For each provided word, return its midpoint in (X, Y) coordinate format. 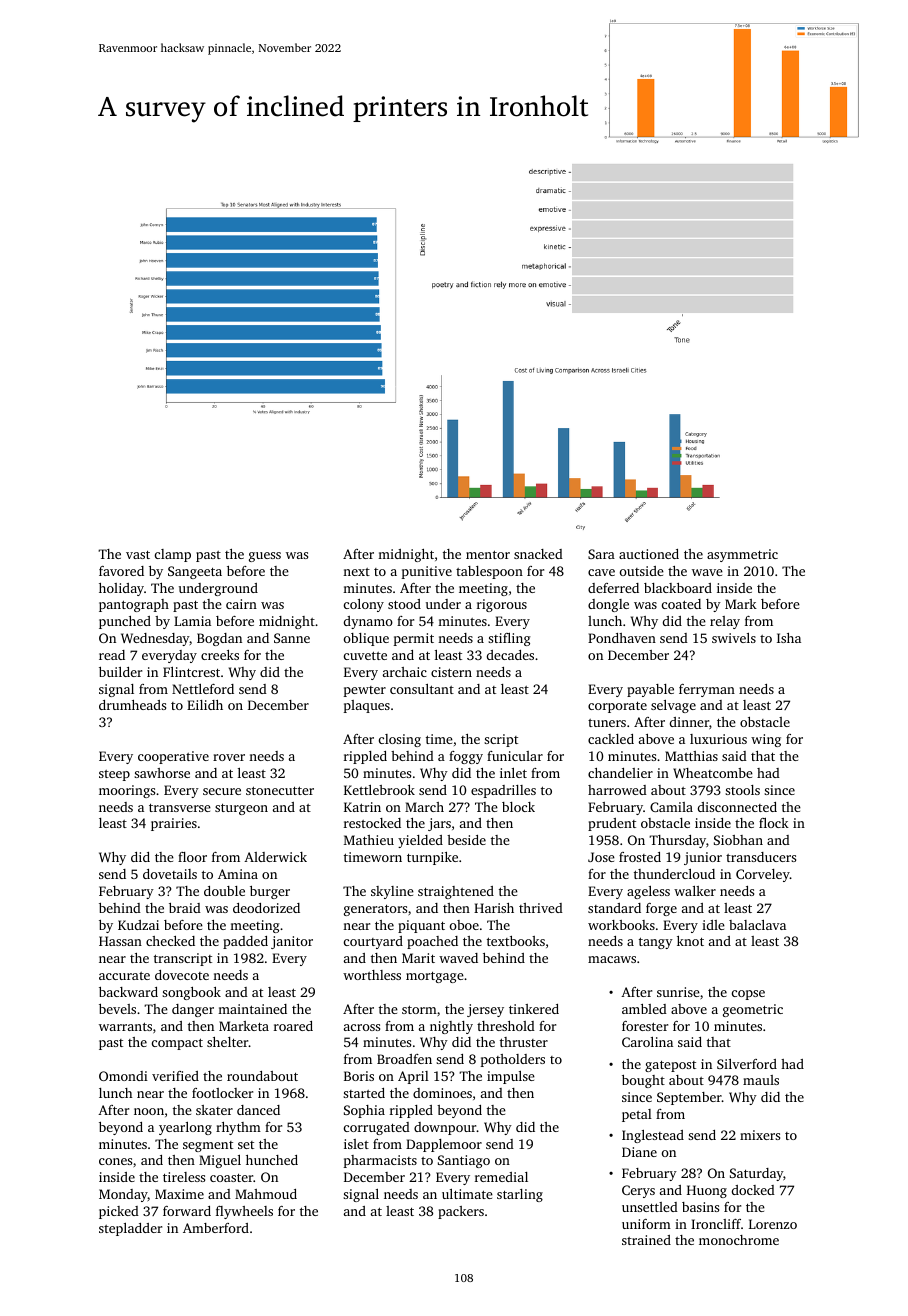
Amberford (216, 1228)
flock (774, 823)
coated (681, 604)
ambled (644, 1009)
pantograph (134, 605)
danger (193, 1010)
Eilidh (205, 705)
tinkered (534, 1009)
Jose (601, 857)
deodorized (266, 908)
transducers (761, 857)
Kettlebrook (379, 790)
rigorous (502, 605)
